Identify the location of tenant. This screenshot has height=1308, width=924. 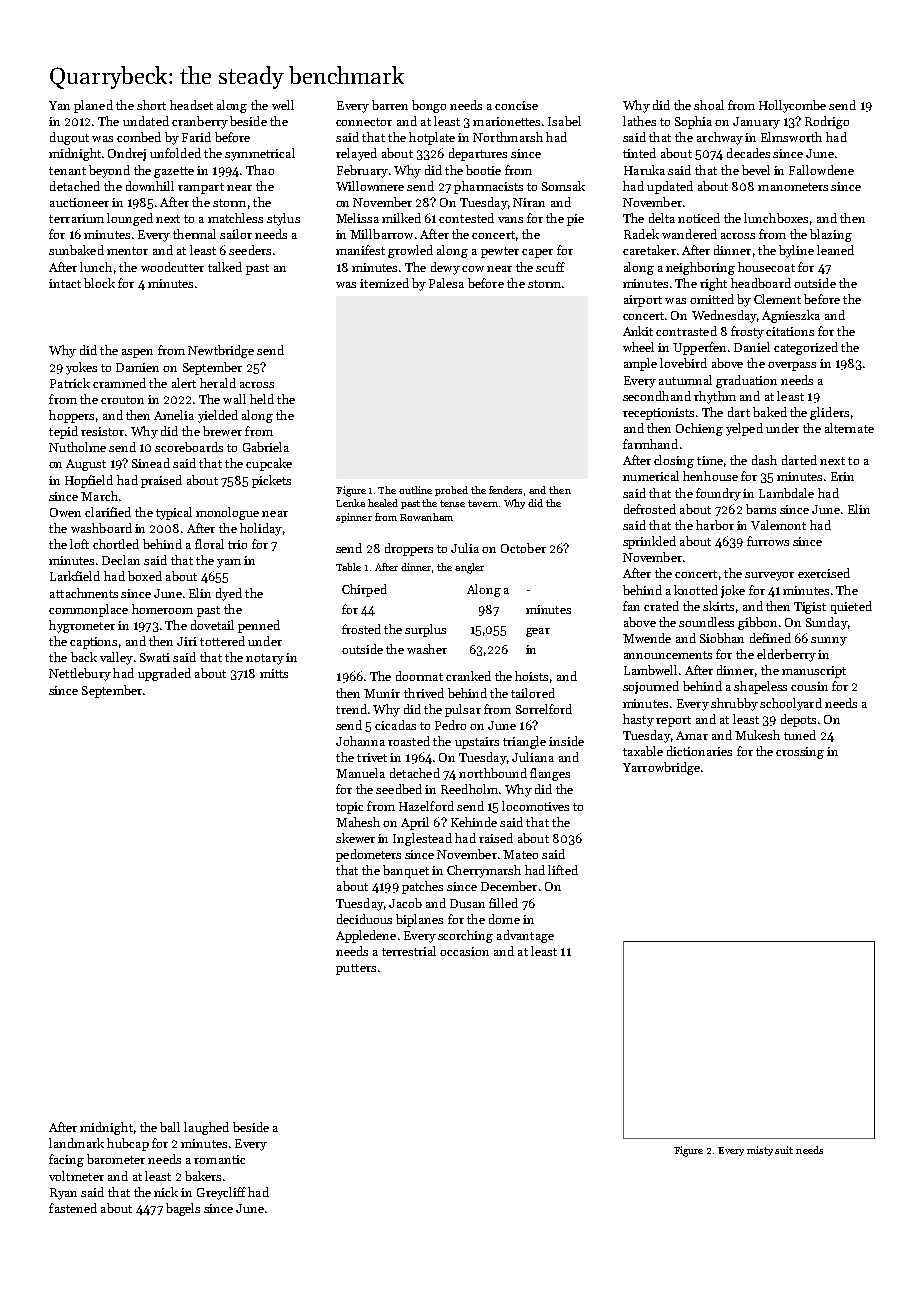
(67, 171).
